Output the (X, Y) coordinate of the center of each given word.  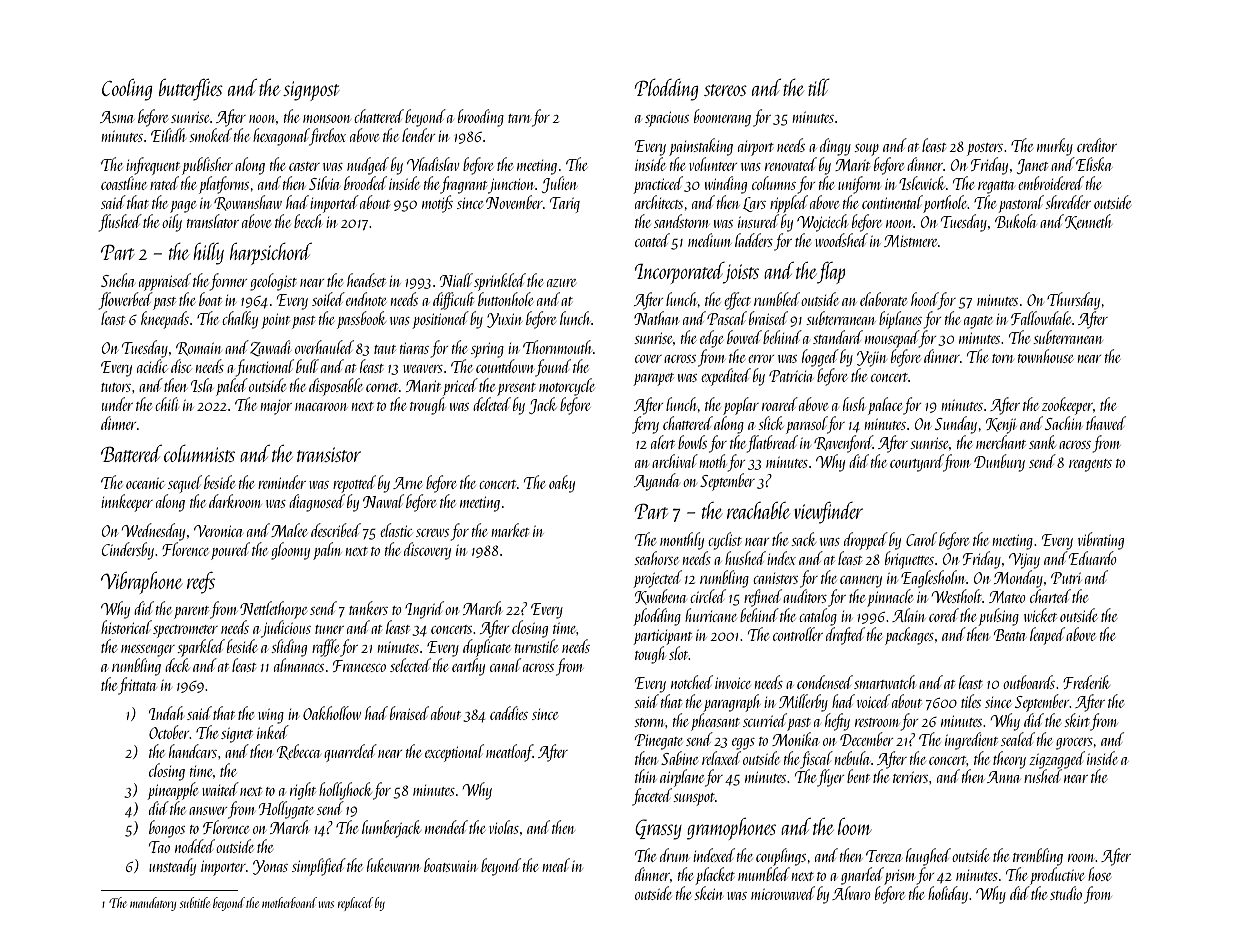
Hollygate (286, 810)
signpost (311, 91)
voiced (873, 701)
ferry (645, 425)
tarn (519, 118)
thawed (1106, 423)
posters (985, 149)
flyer (830, 778)
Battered (131, 453)
